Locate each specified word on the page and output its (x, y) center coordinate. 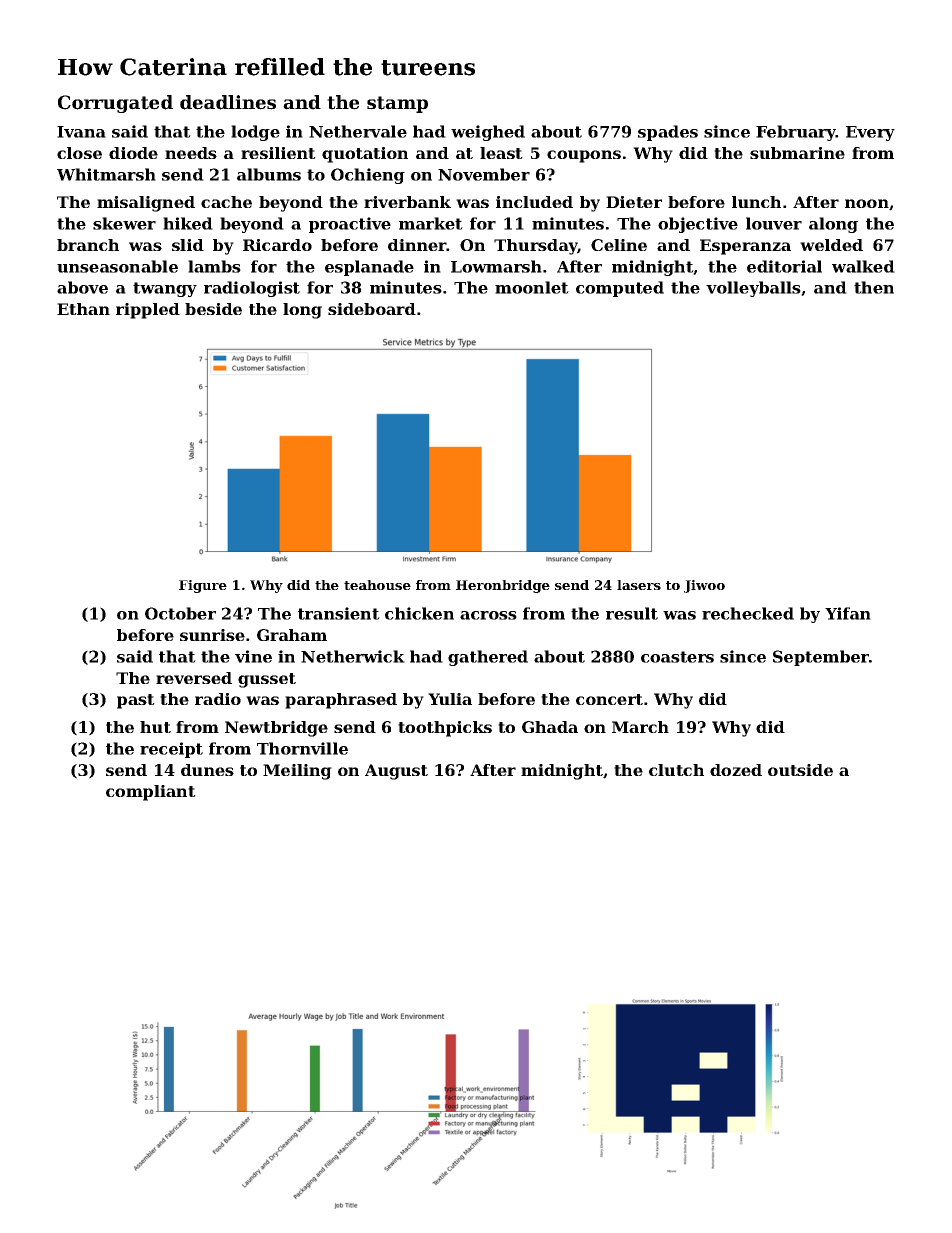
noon (867, 203)
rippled (148, 311)
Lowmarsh (496, 266)
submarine (797, 153)
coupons (584, 156)
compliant (151, 793)
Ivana (81, 132)
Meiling (297, 772)
